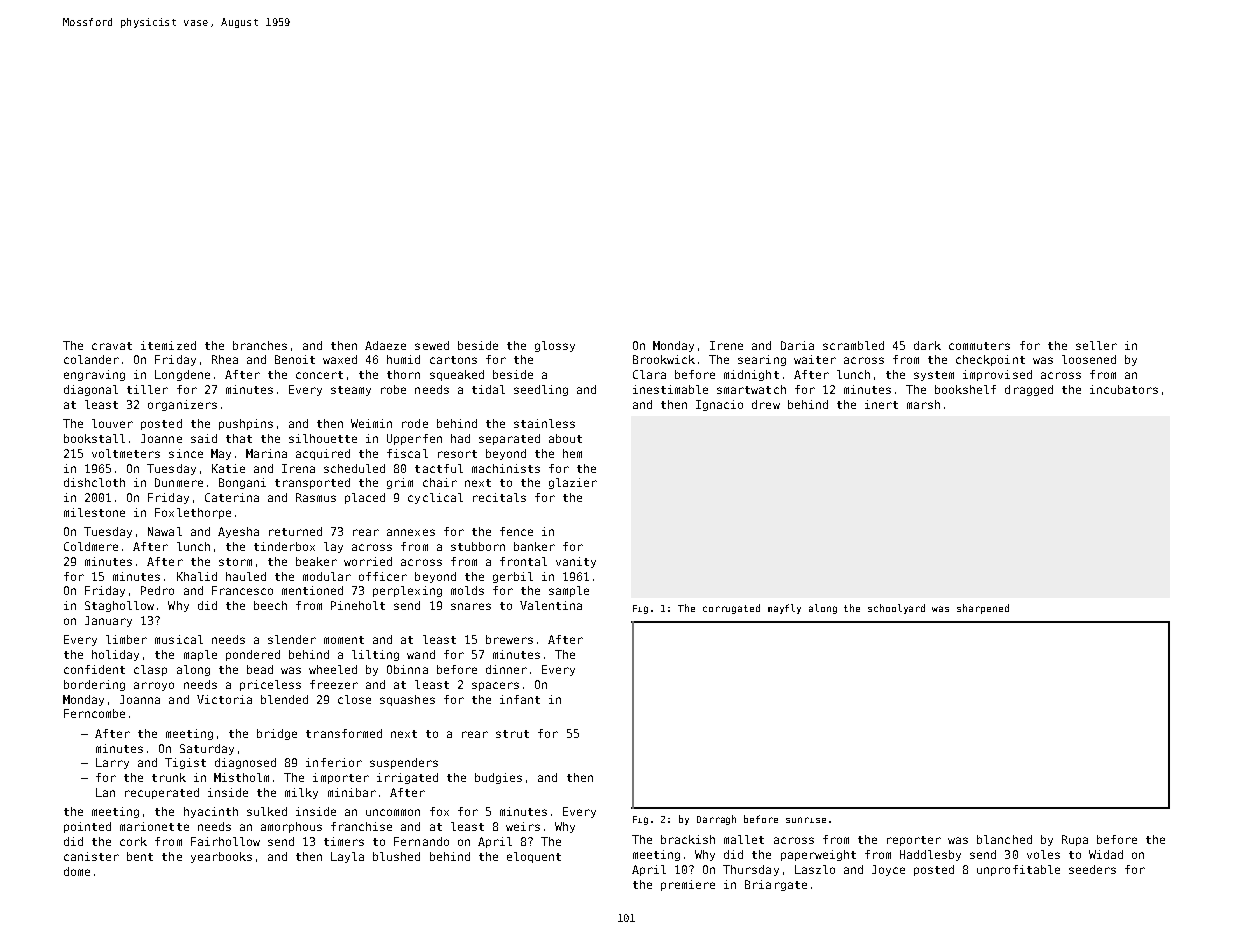 The height and width of the page is (952, 1233). I want to click on blanched, so click(1004, 839).
